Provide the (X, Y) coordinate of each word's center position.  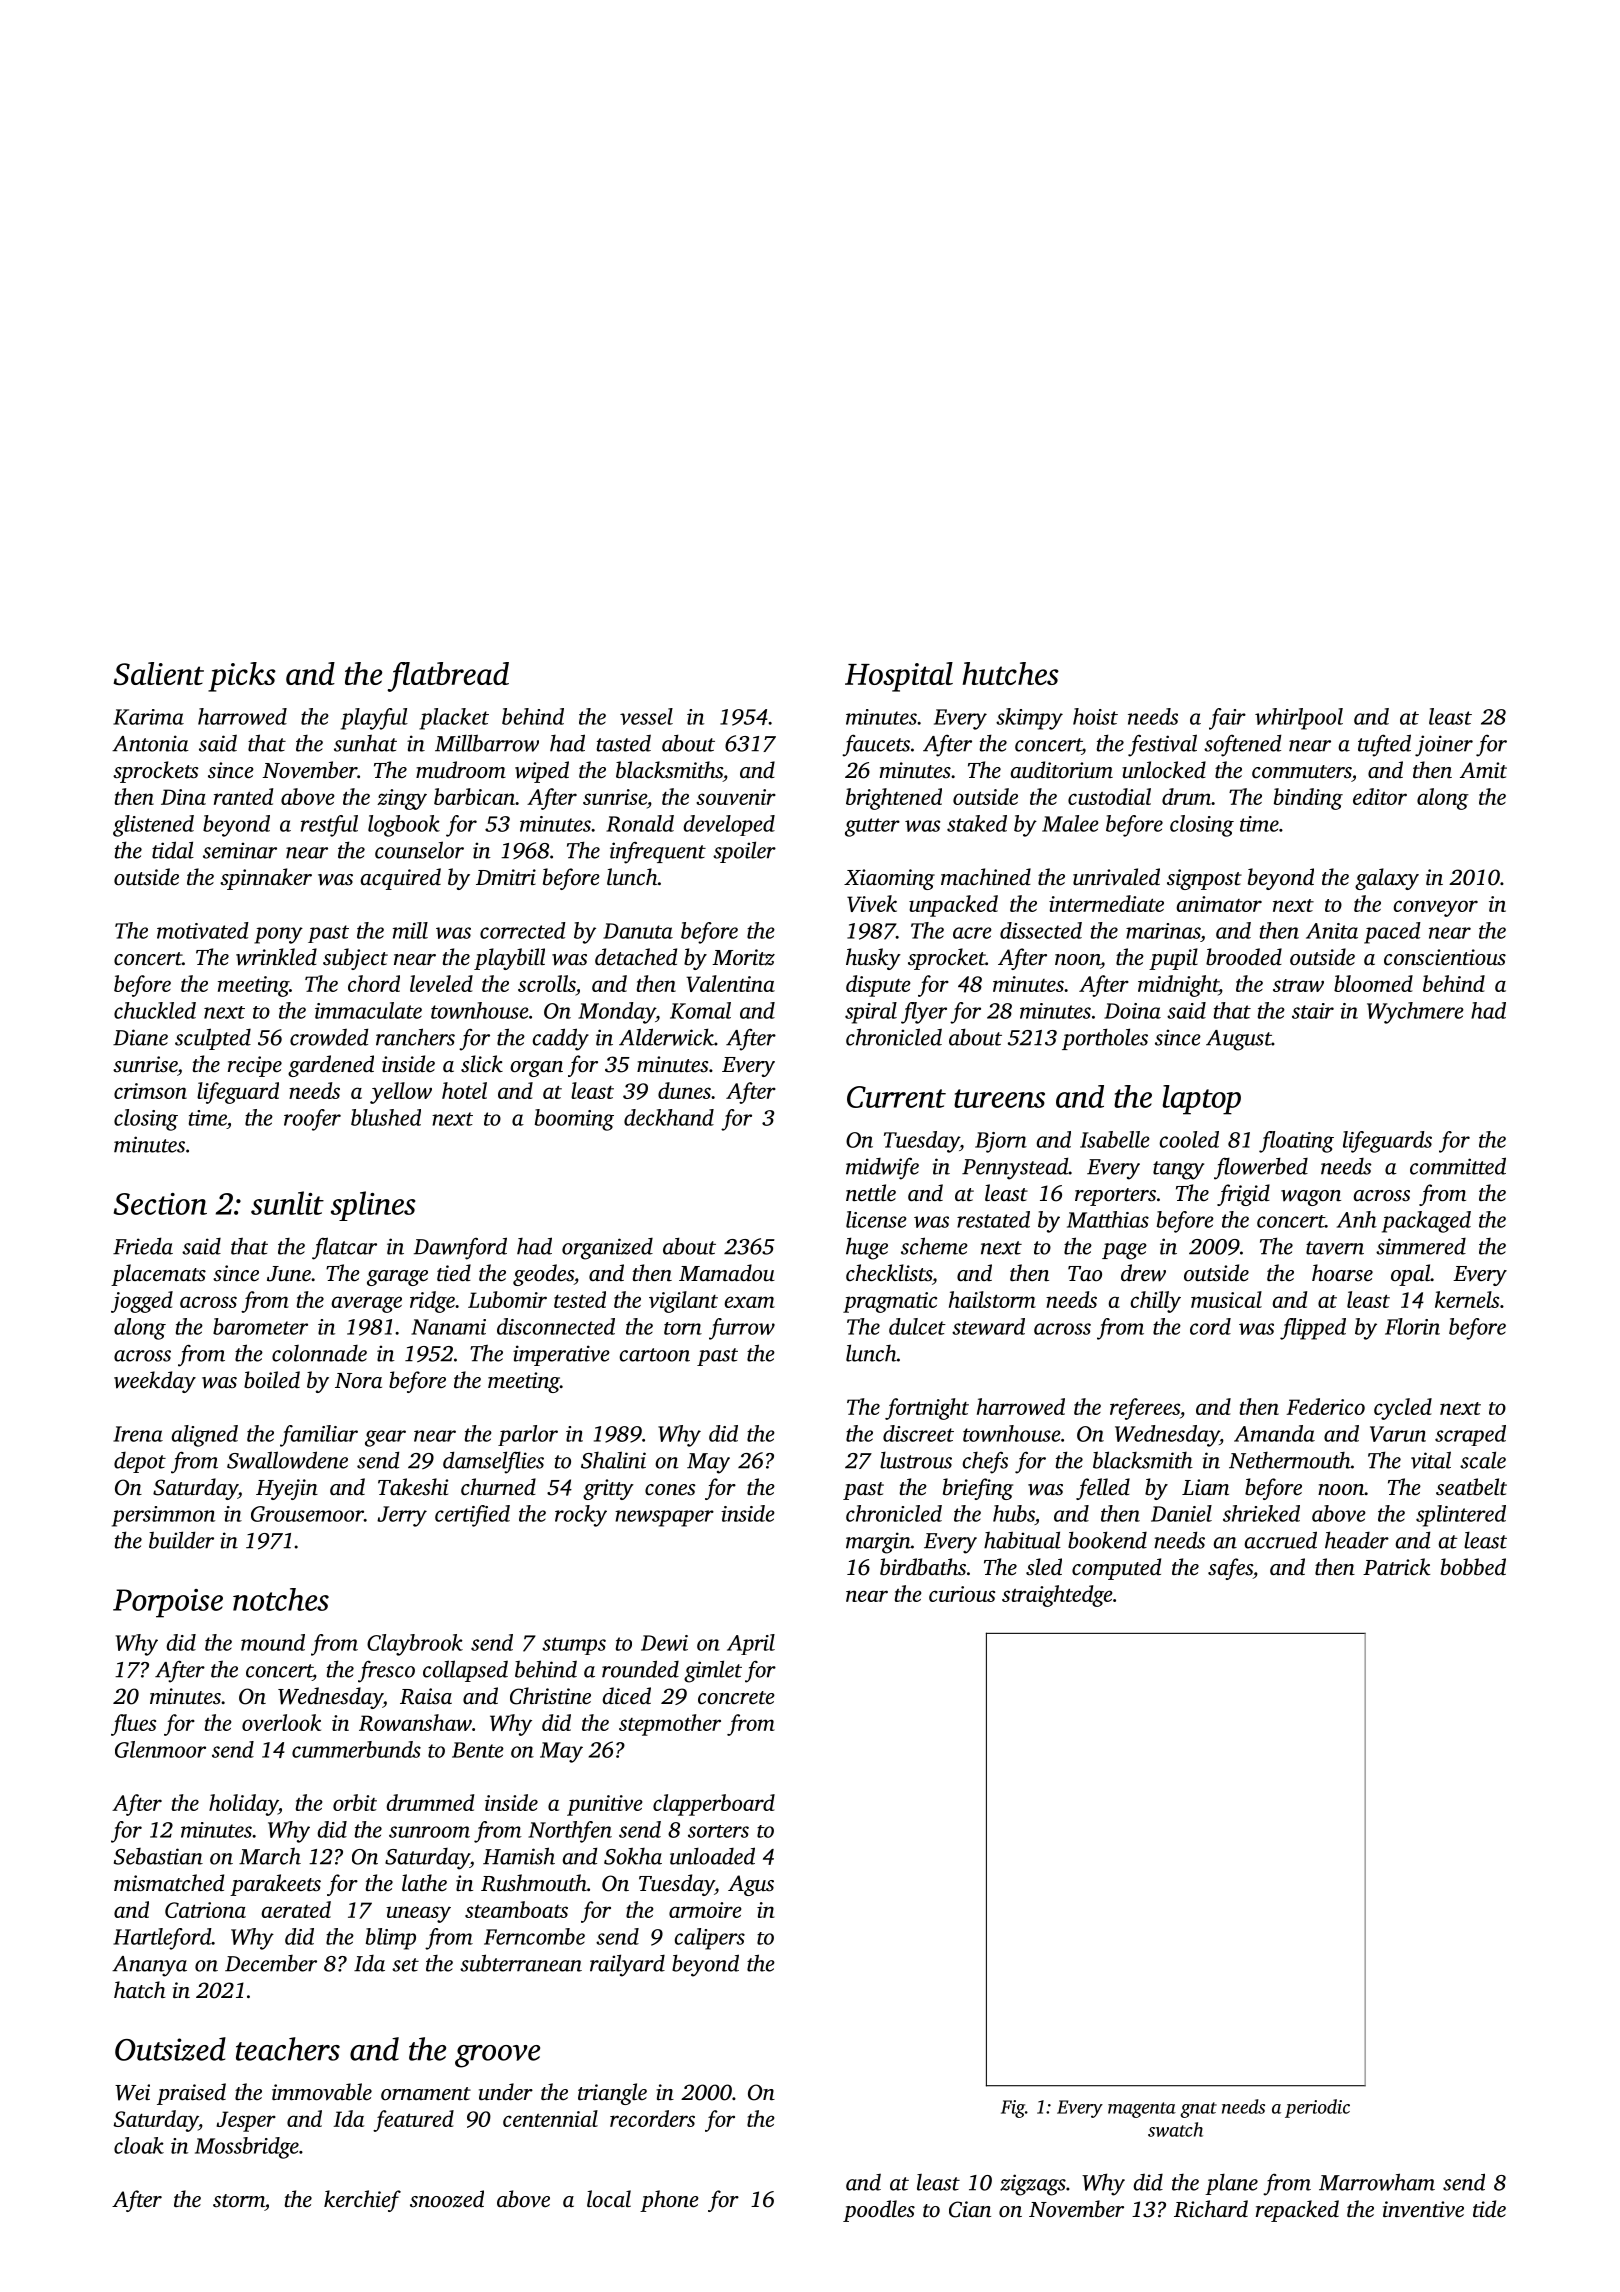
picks (242, 677)
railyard (627, 1965)
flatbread (448, 677)
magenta (1142, 2110)
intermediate (1106, 903)
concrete (736, 1698)
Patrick (1396, 1567)
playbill (509, 959)
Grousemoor (307, 1514)
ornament (426, 2094)
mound (273, 1642)
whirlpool (1299, 719)
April (751, 1644)
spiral (871, 1013)
